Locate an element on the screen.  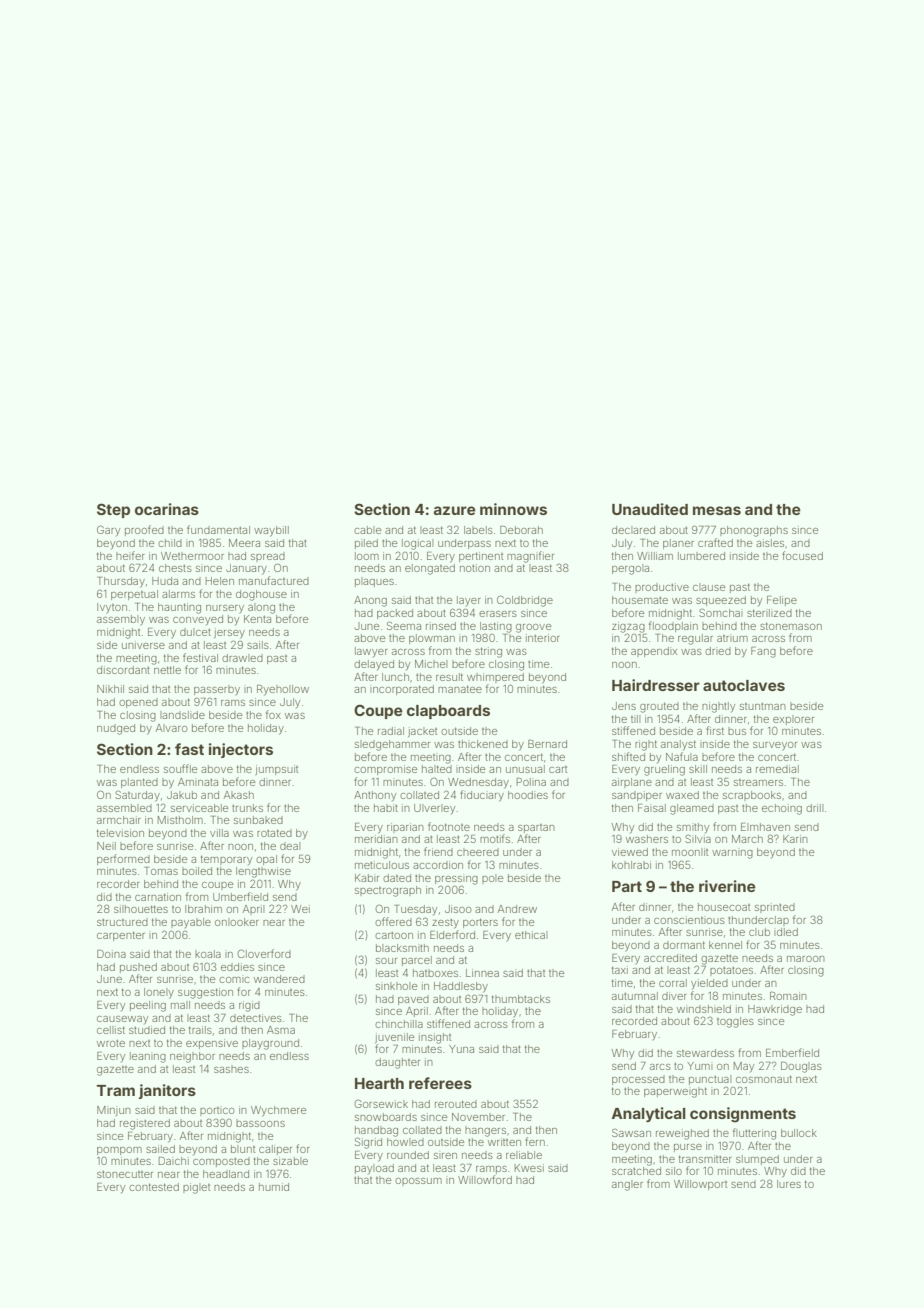
nudged is located at coordinates (116, 729).
